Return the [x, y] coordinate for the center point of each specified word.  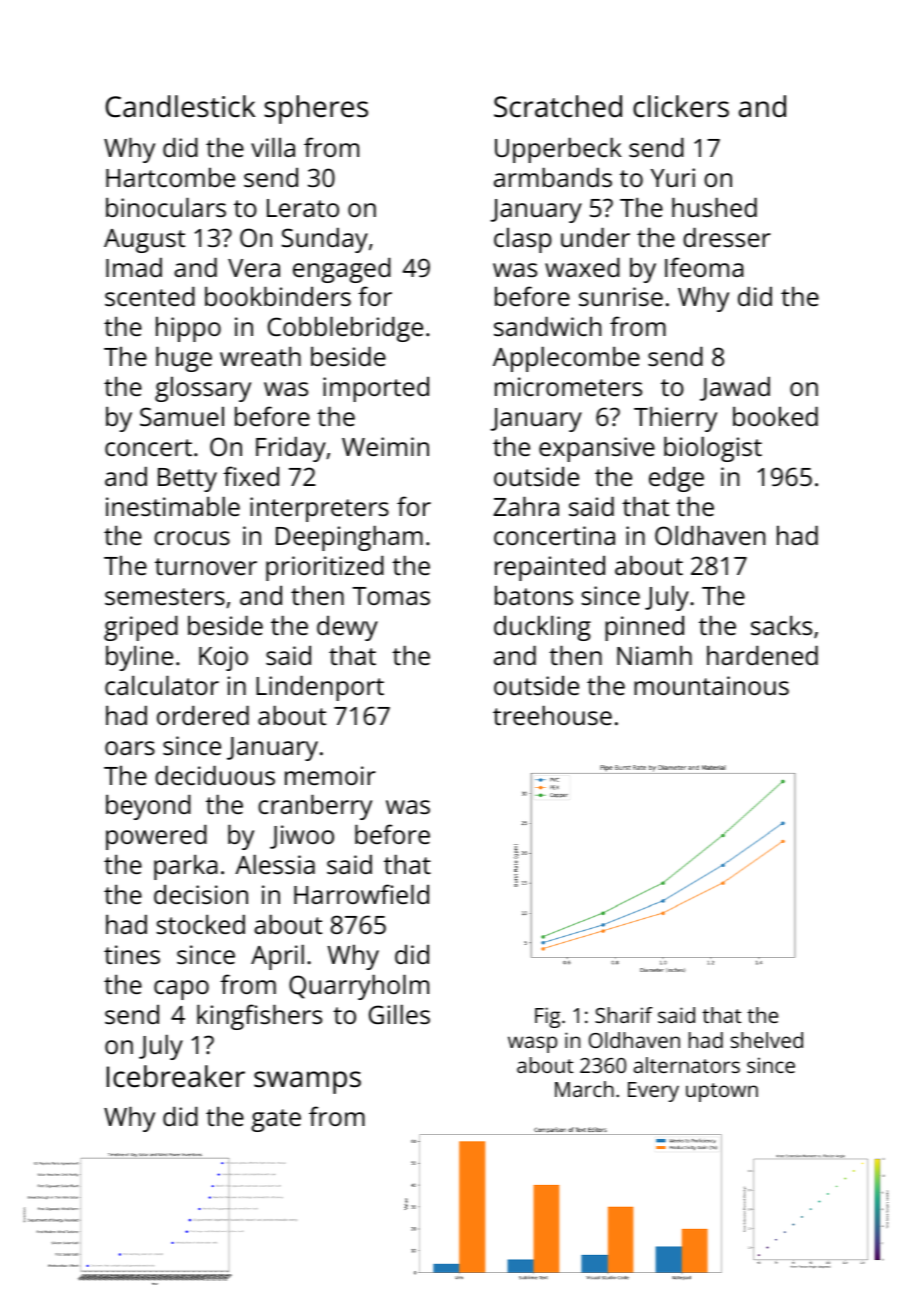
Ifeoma [704, 267]
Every [653, 1092]
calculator [162, 685]
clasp [523, 240]
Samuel [182, 416]
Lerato [303, 208]
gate [276, 1120]
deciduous [215, 775]
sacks [781, 625]
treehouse [552, 715]
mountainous [711, 685]
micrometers [568, 386]
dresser [727, 237]
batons [534, 595]
